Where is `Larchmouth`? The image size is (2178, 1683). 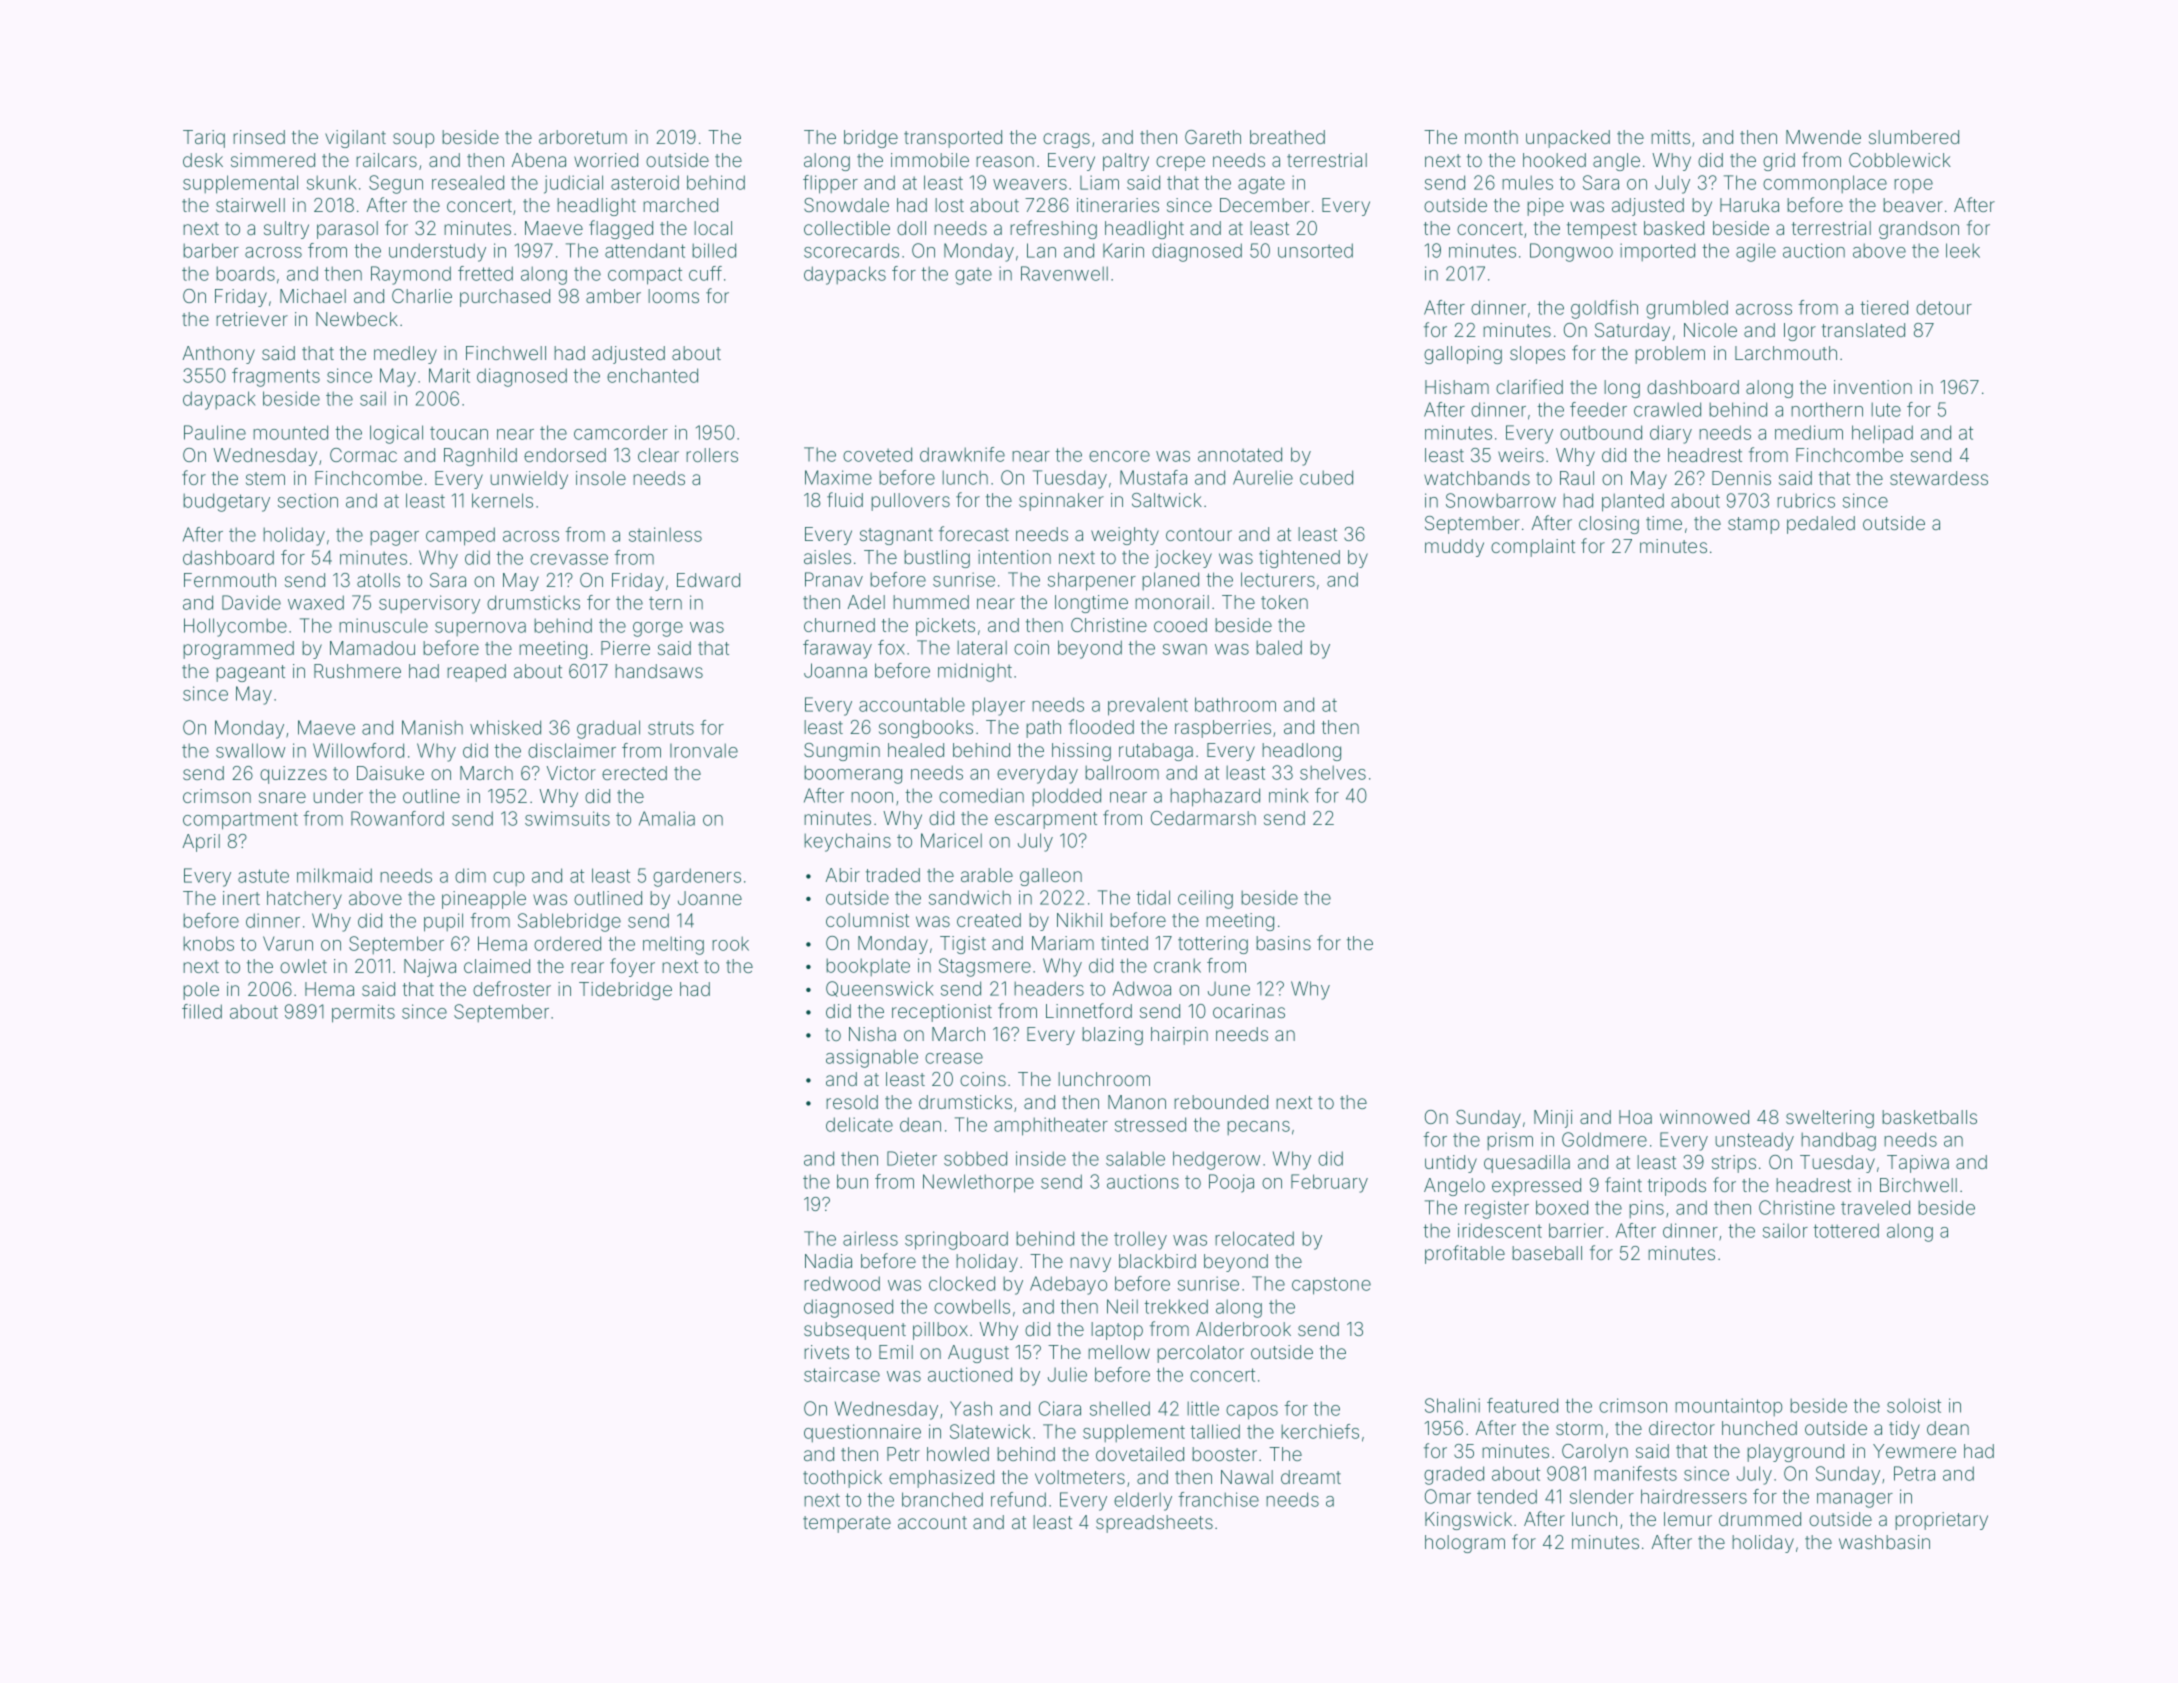 Larchmouth is located at coordinates (1786, 353).
